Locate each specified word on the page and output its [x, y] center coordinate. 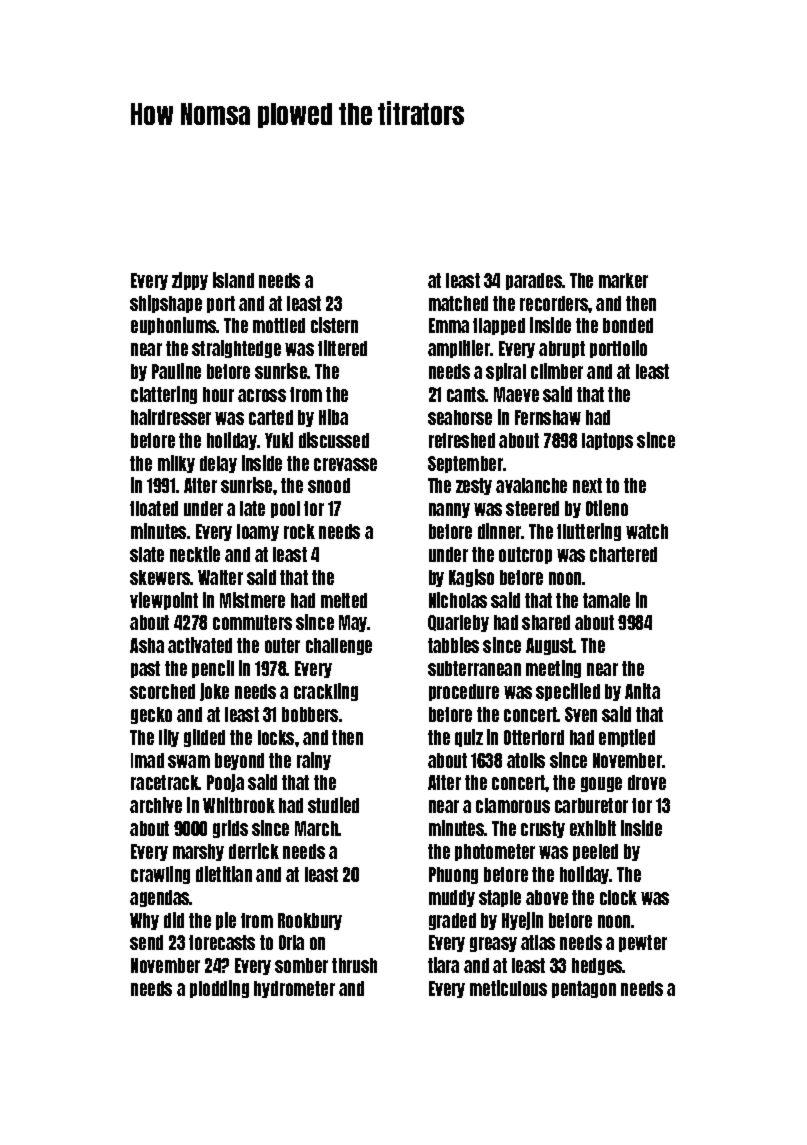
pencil [213, 669]
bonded [628, 325]
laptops [607, 441]
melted [344, 600]
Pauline [176, 371]
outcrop [525, 555]
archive [156, 805]
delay [218, 464]
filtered [342, 348]
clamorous [513, 805]
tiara [443, 965]
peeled [595, 852]
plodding [219, 989]
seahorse [460, 417]
